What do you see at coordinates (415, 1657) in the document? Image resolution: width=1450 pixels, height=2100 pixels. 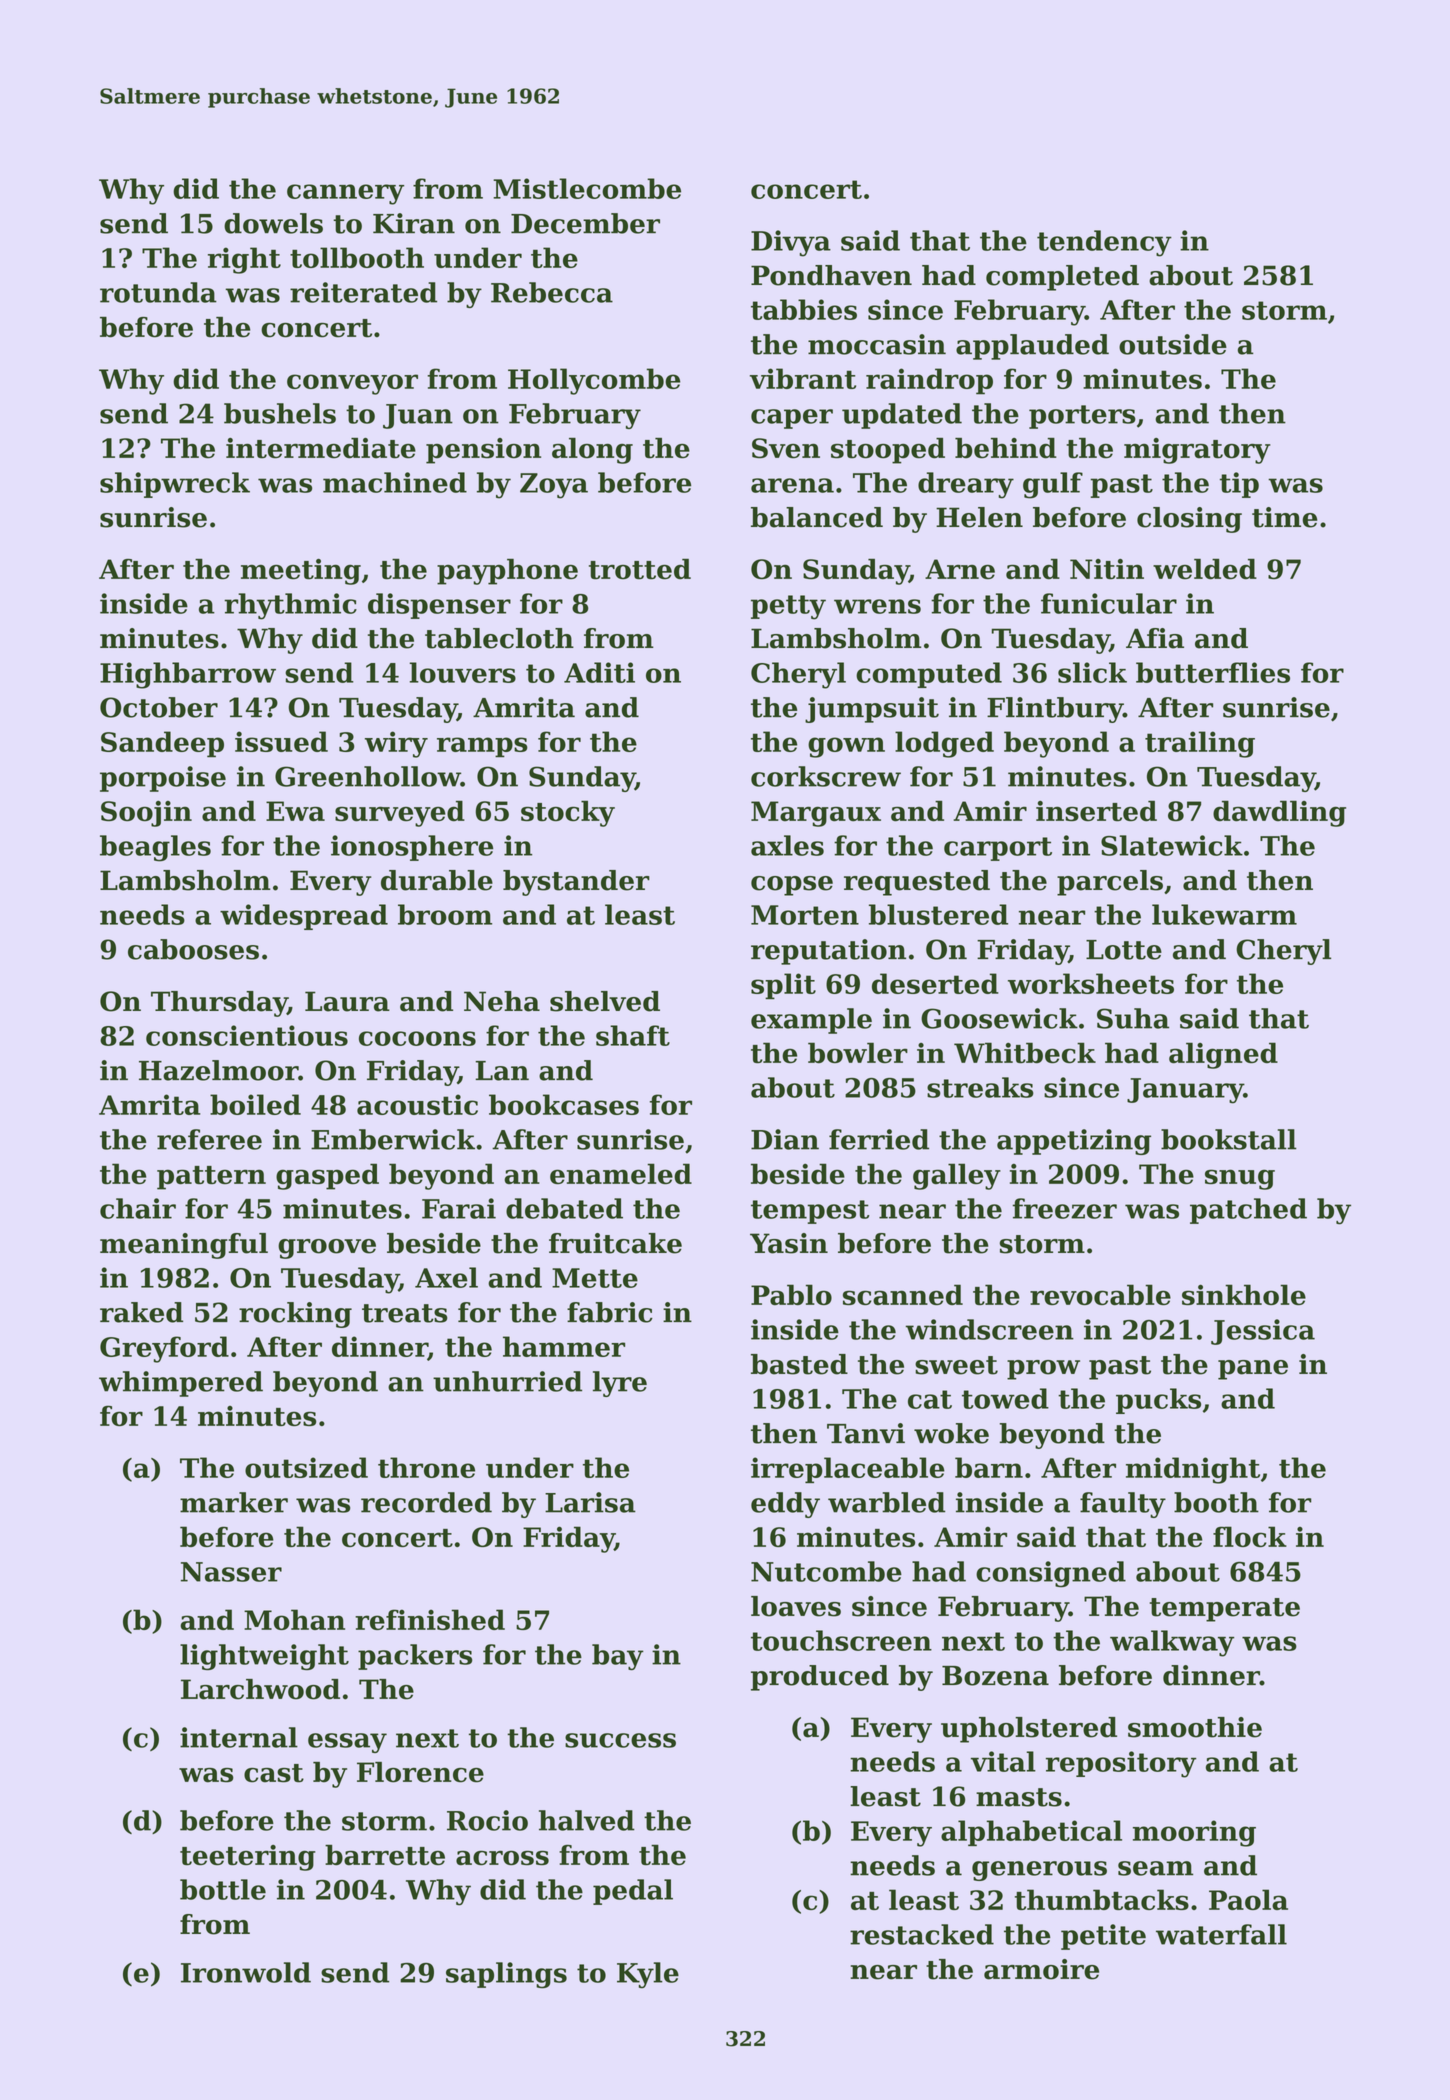 I see `packers` at bounding box center [415, 1657].
